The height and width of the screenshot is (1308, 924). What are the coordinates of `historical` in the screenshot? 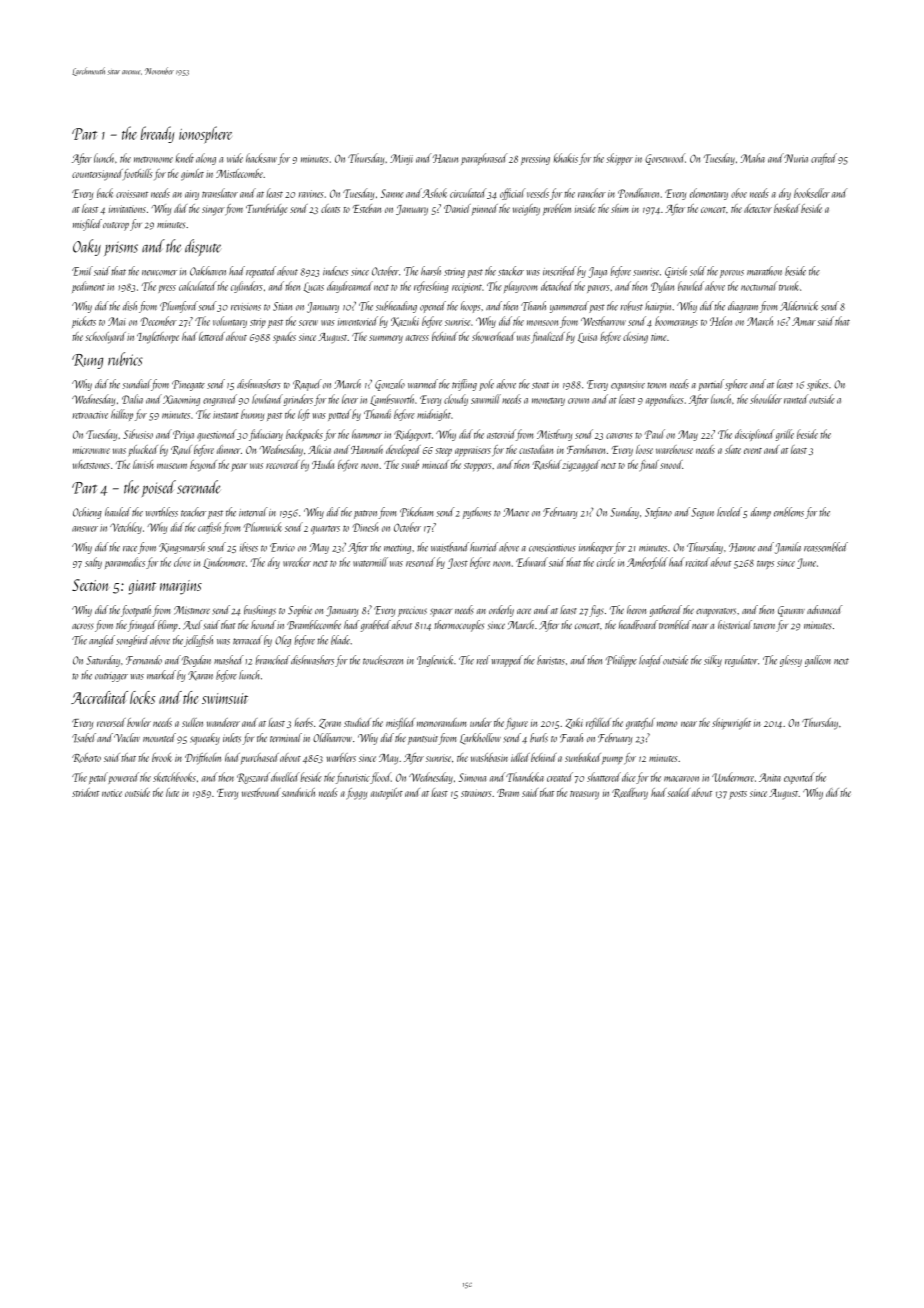 It's located at (735, 625).
